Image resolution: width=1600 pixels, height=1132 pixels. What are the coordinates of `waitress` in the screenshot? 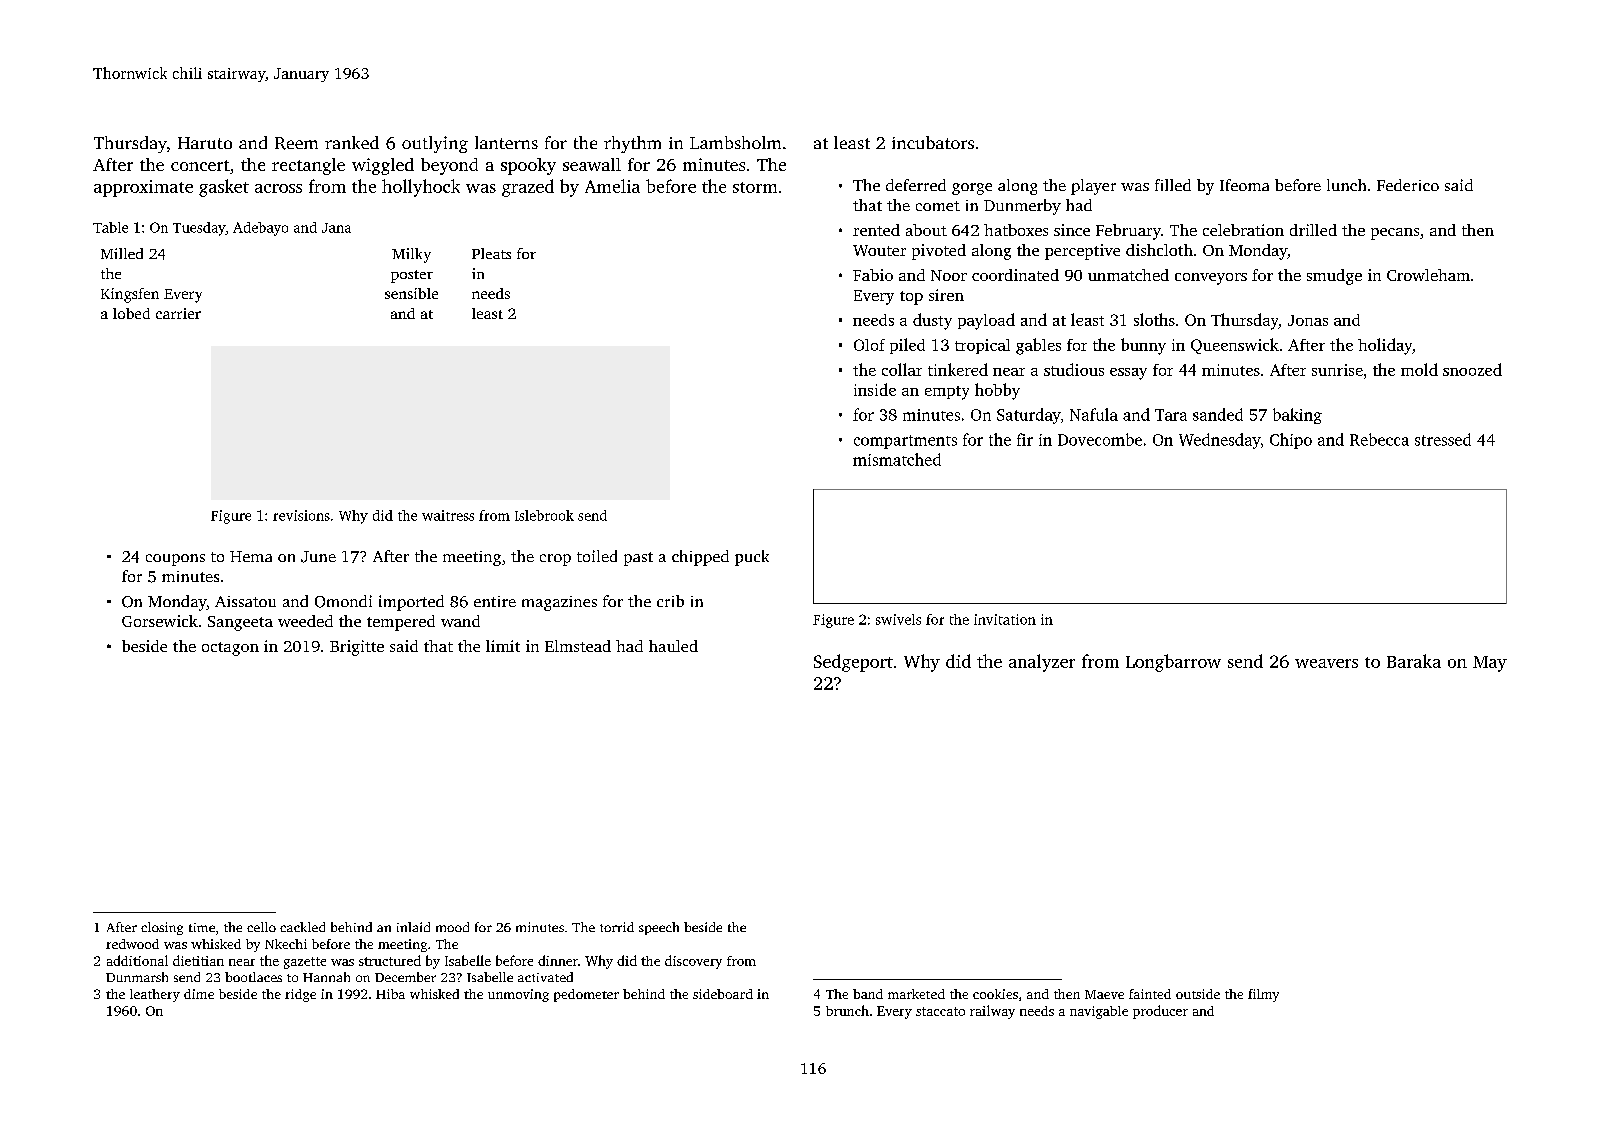 It's located at (448, 515).
